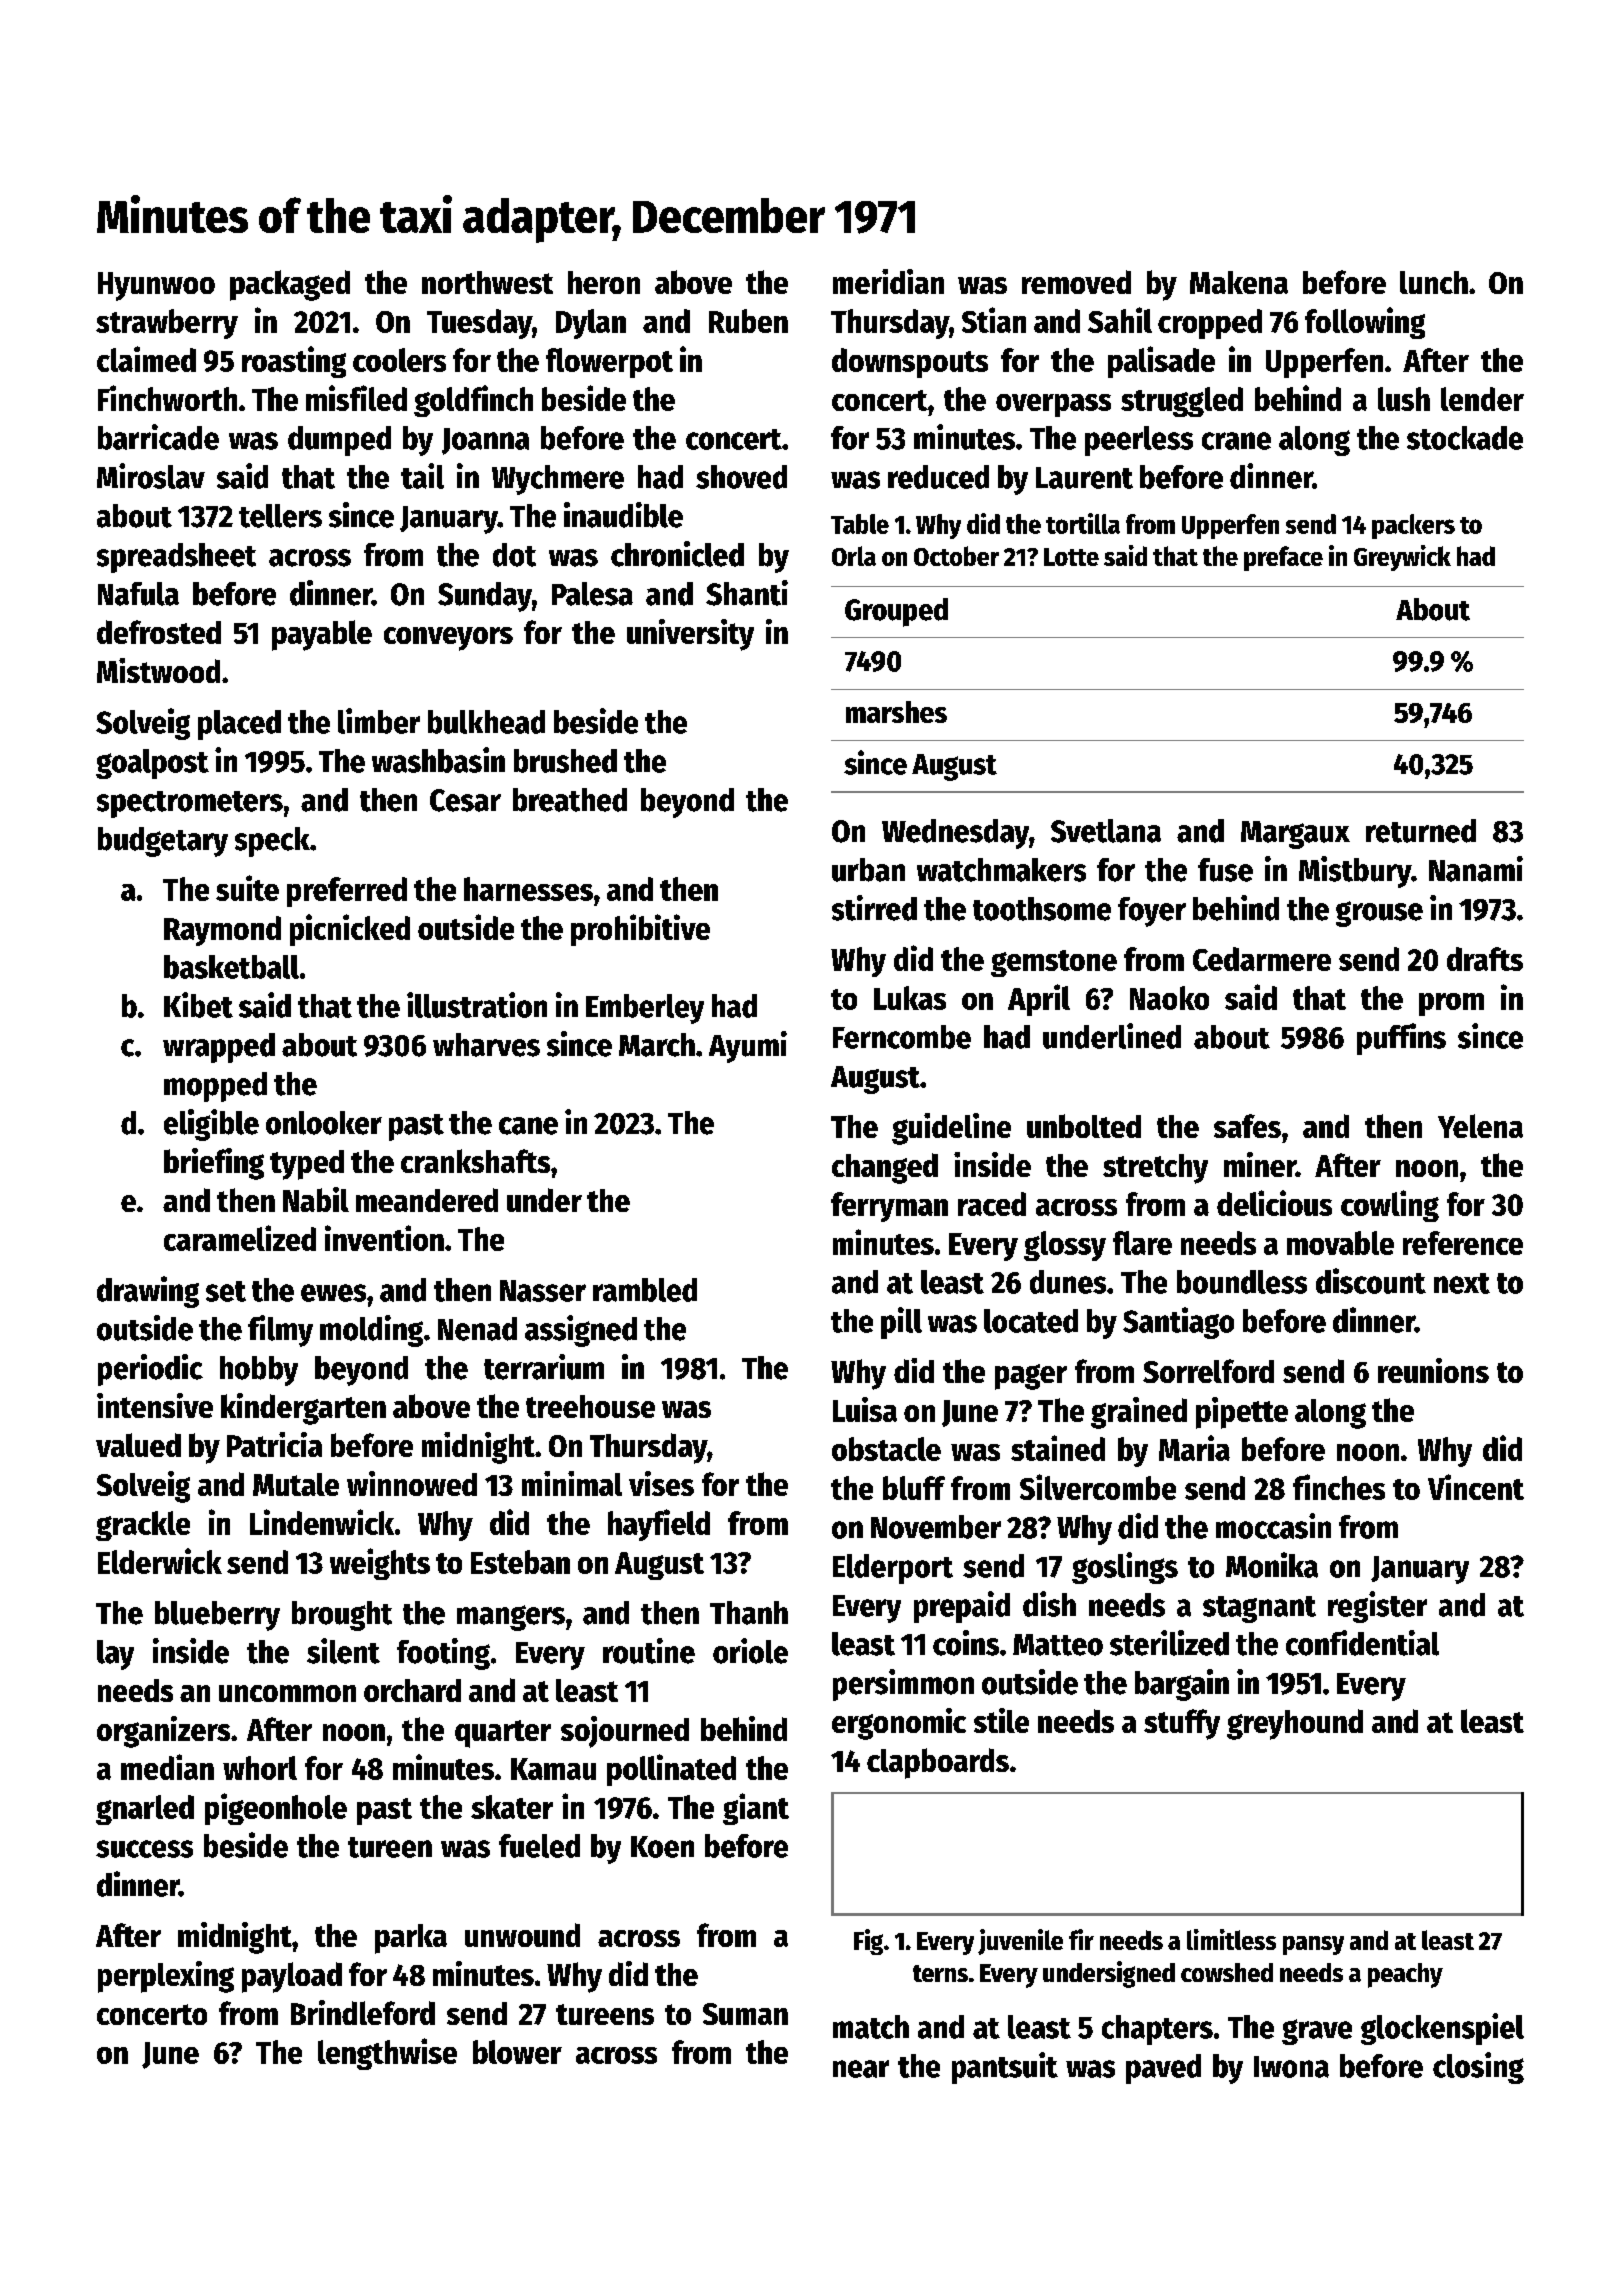  What do you see at coordinates (166, 1977) in the screenshot?
I see `perplexing` at bounding box center [166, 1977].
